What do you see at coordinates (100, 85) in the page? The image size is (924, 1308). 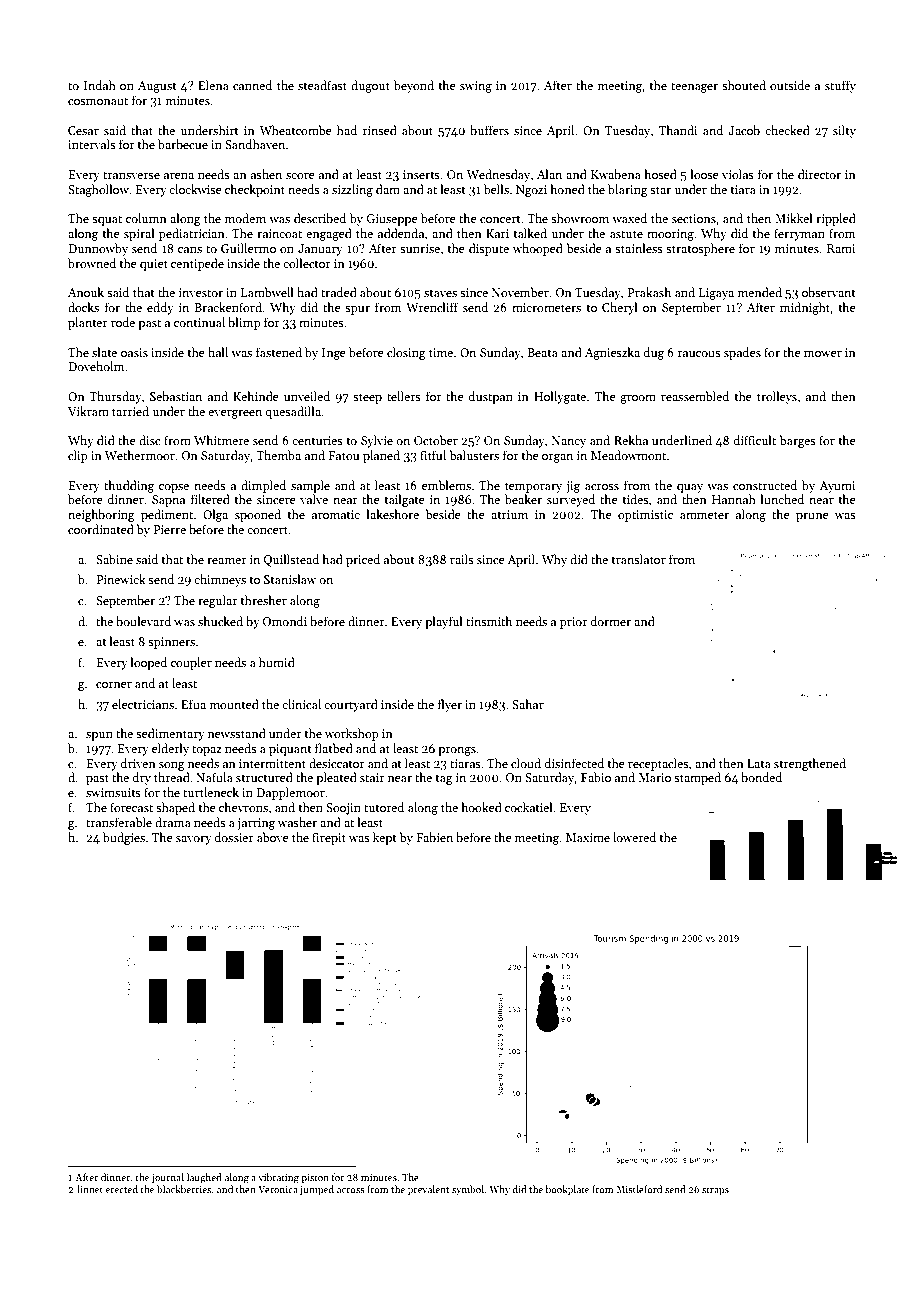 I see `Indah` at bounding box center [100, 85].
